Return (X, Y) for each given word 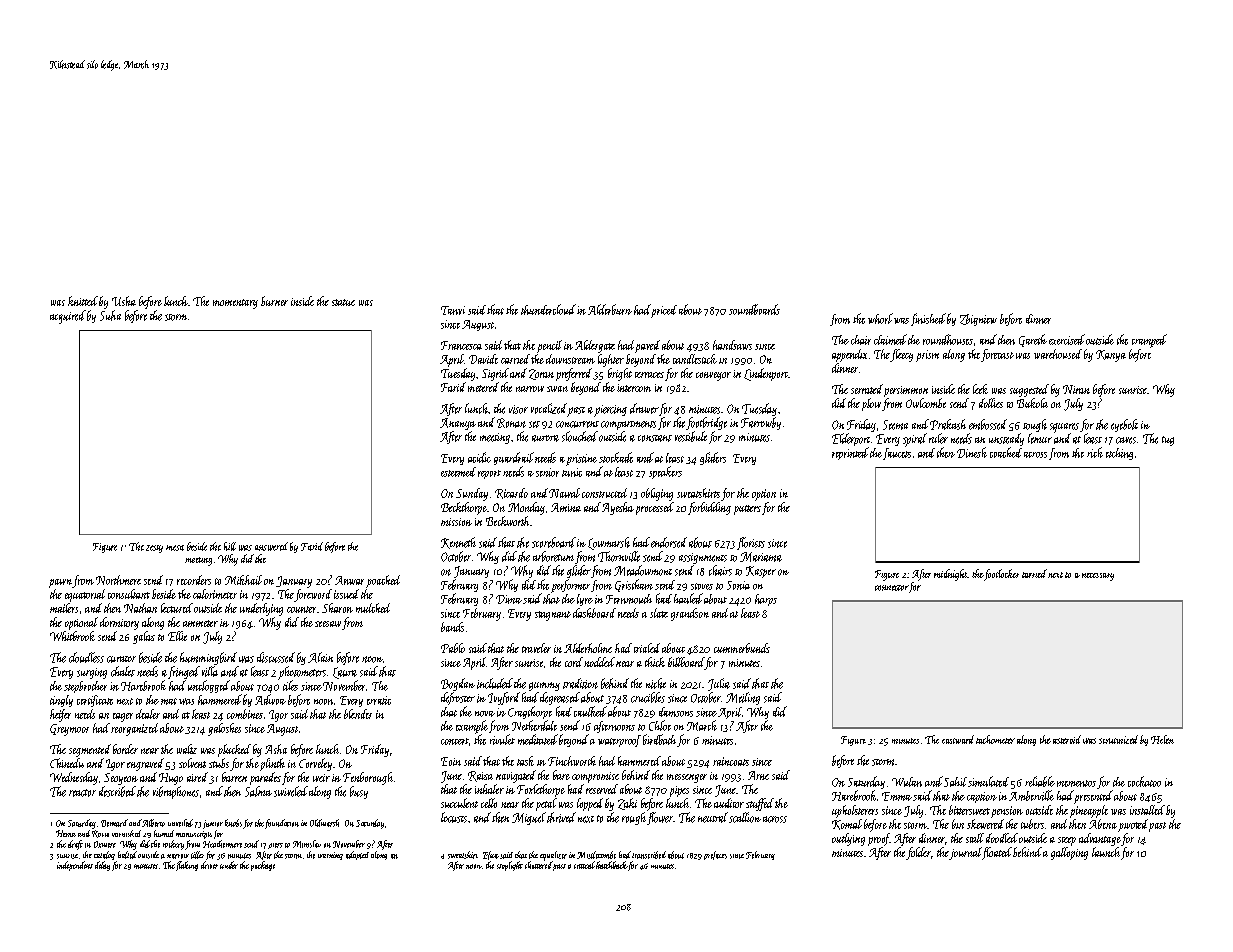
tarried (1034, 573)
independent (75, 866)
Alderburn (610, 309)
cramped (1149, 341)
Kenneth (458, 543)
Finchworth (572, 761)
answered (271, 546)
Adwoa (270, 699)
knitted (83, 301)
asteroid (1067, 739)
